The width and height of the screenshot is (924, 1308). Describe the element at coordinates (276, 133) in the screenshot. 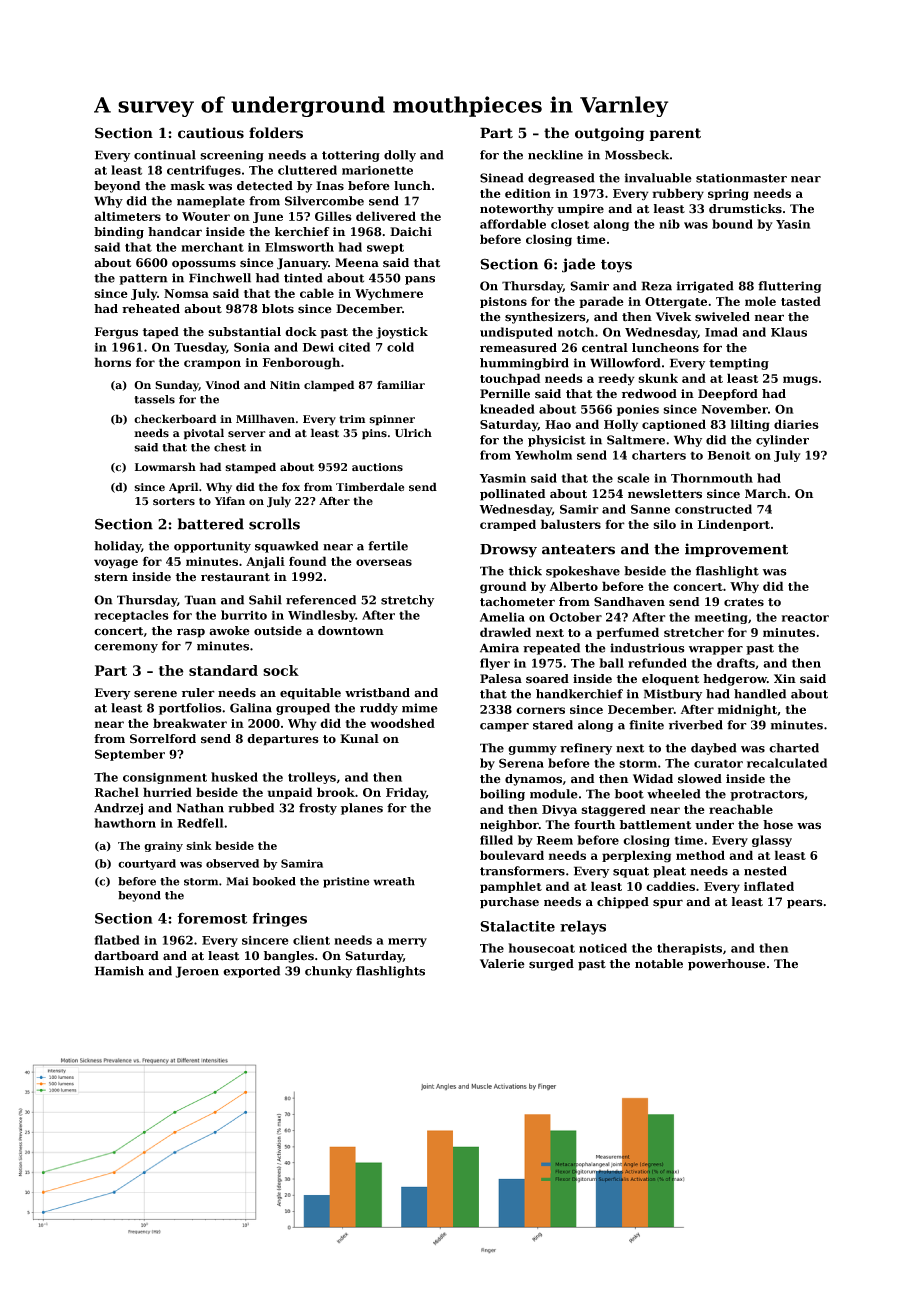

I see `folders` at that location.
